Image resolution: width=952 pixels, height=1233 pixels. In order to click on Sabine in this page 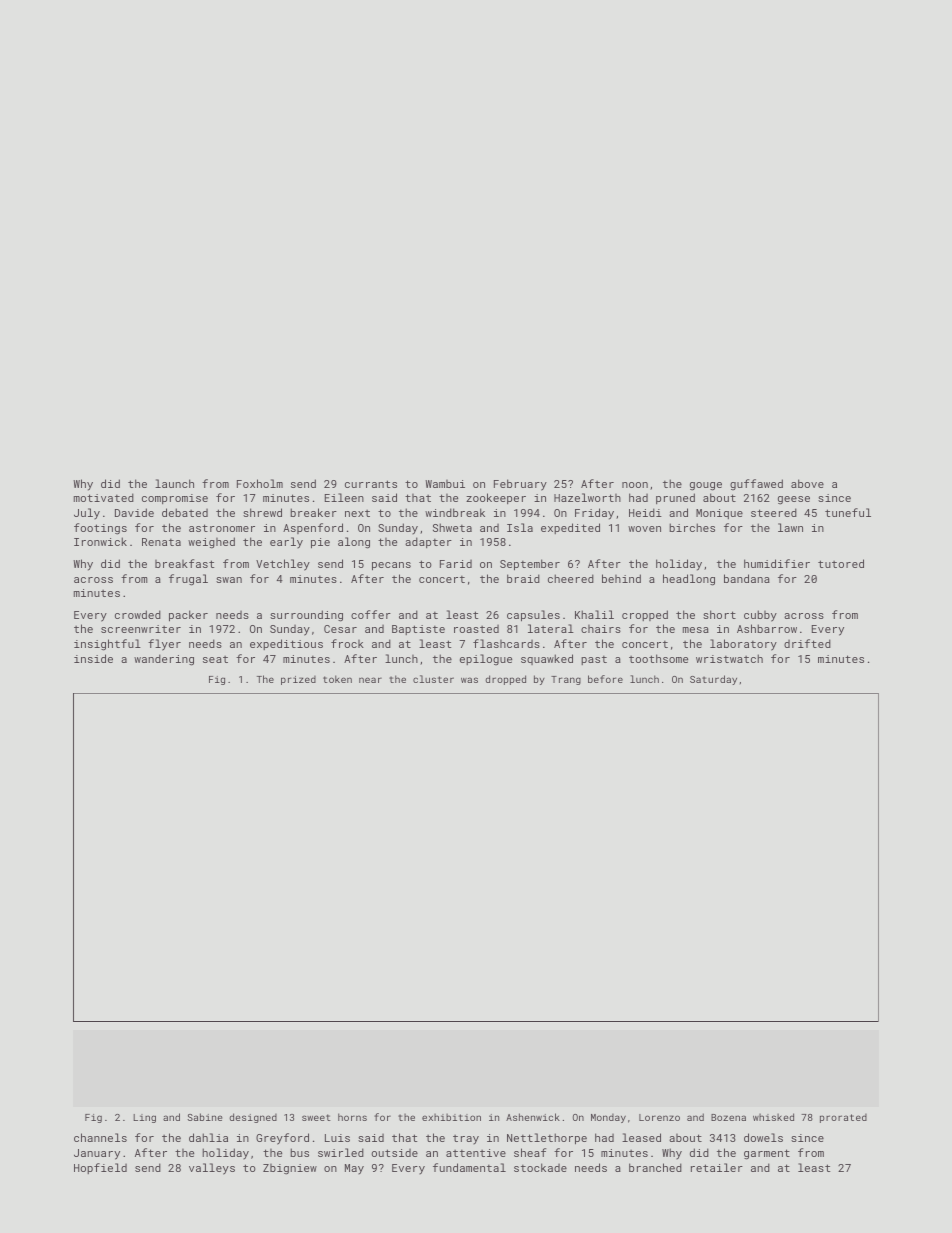, I will do `click(205, 1117)`.
